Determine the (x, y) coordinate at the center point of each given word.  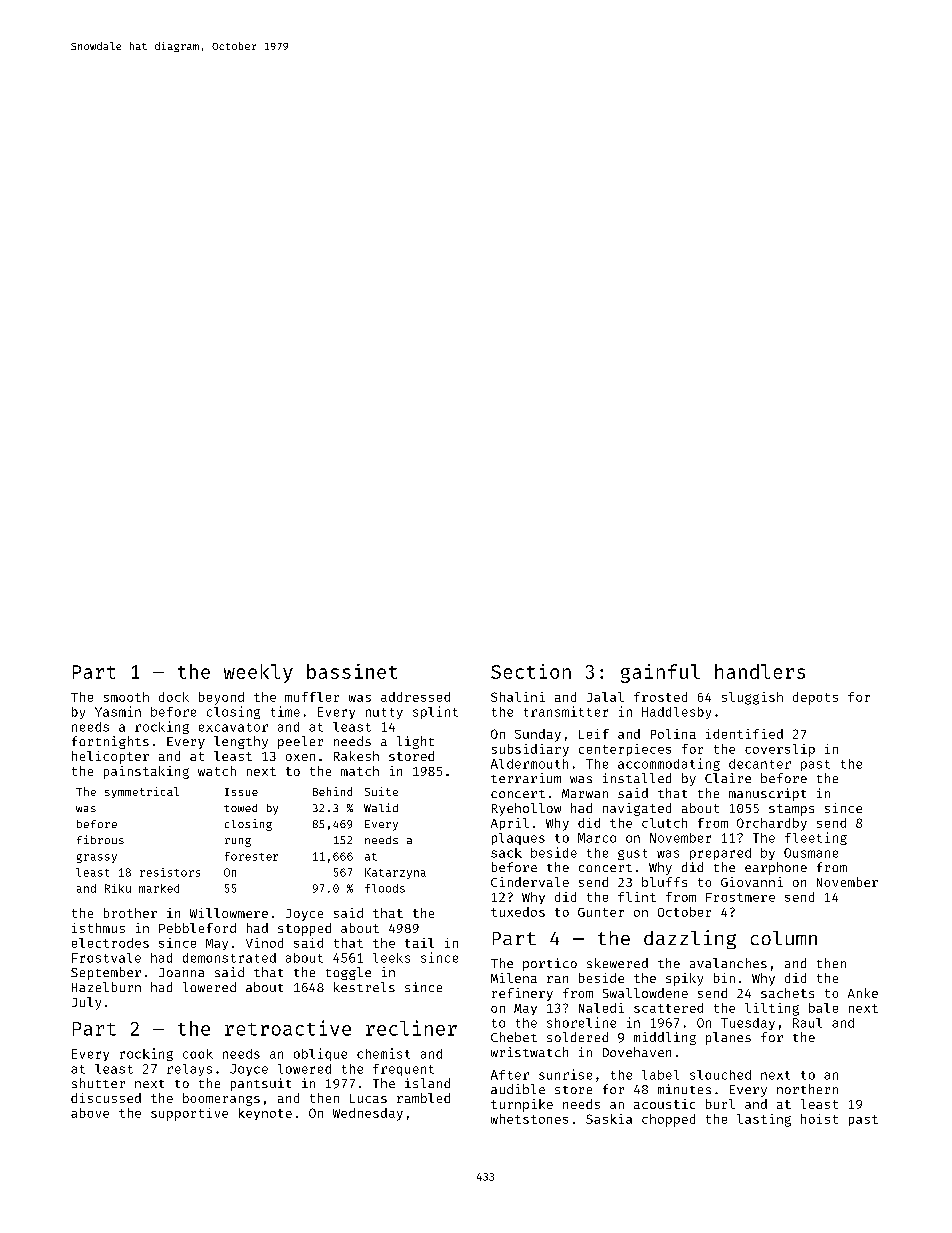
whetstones (529, 1119)
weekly (258, 673)
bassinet (352, 671)
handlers (760, 671)
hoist (819, 1119)
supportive (189, 1114)
